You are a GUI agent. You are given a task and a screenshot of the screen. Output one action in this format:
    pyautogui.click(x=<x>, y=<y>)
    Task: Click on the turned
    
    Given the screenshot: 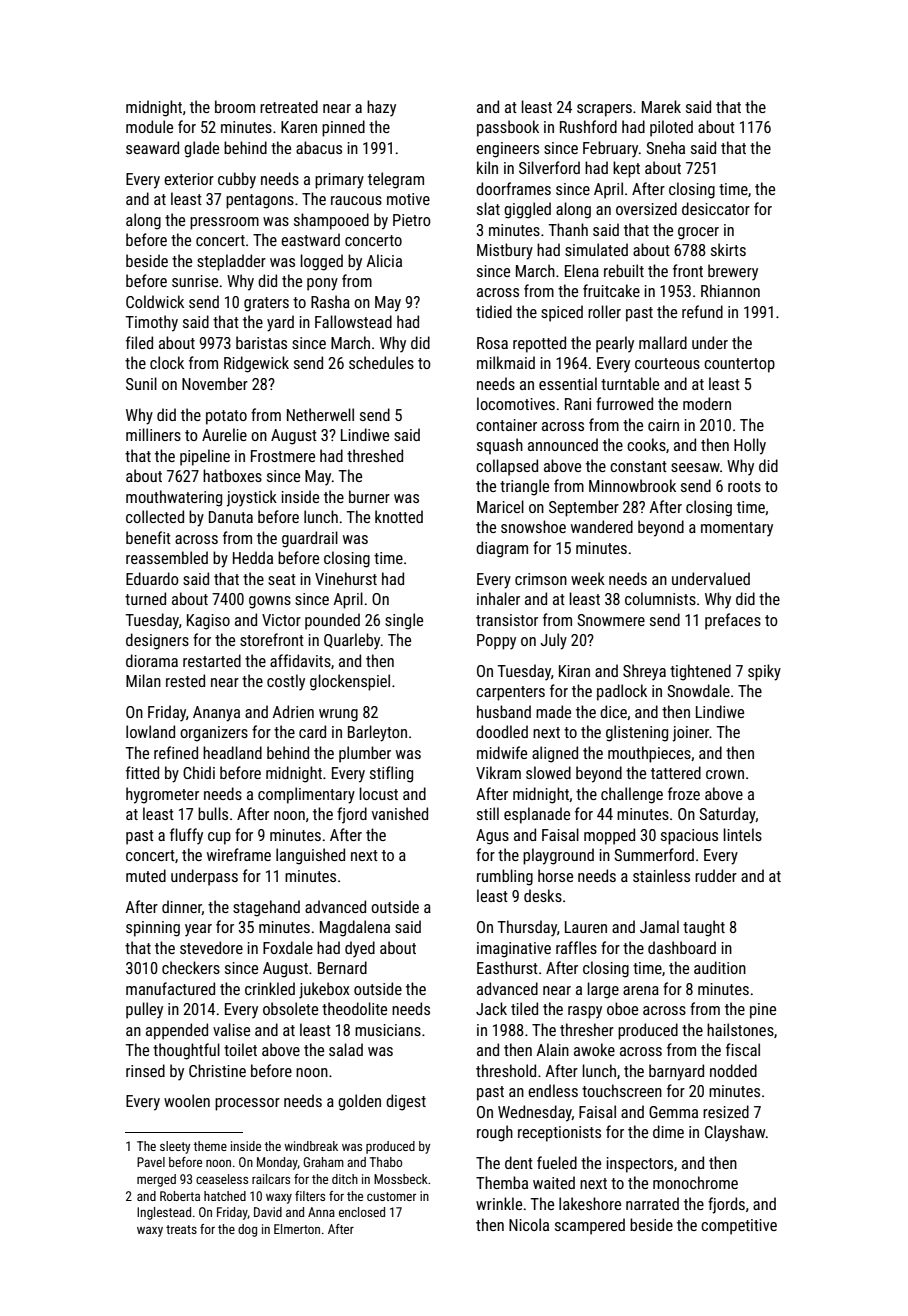 What is the action you would take?
    pyautogui.click(x=145, y=598)
